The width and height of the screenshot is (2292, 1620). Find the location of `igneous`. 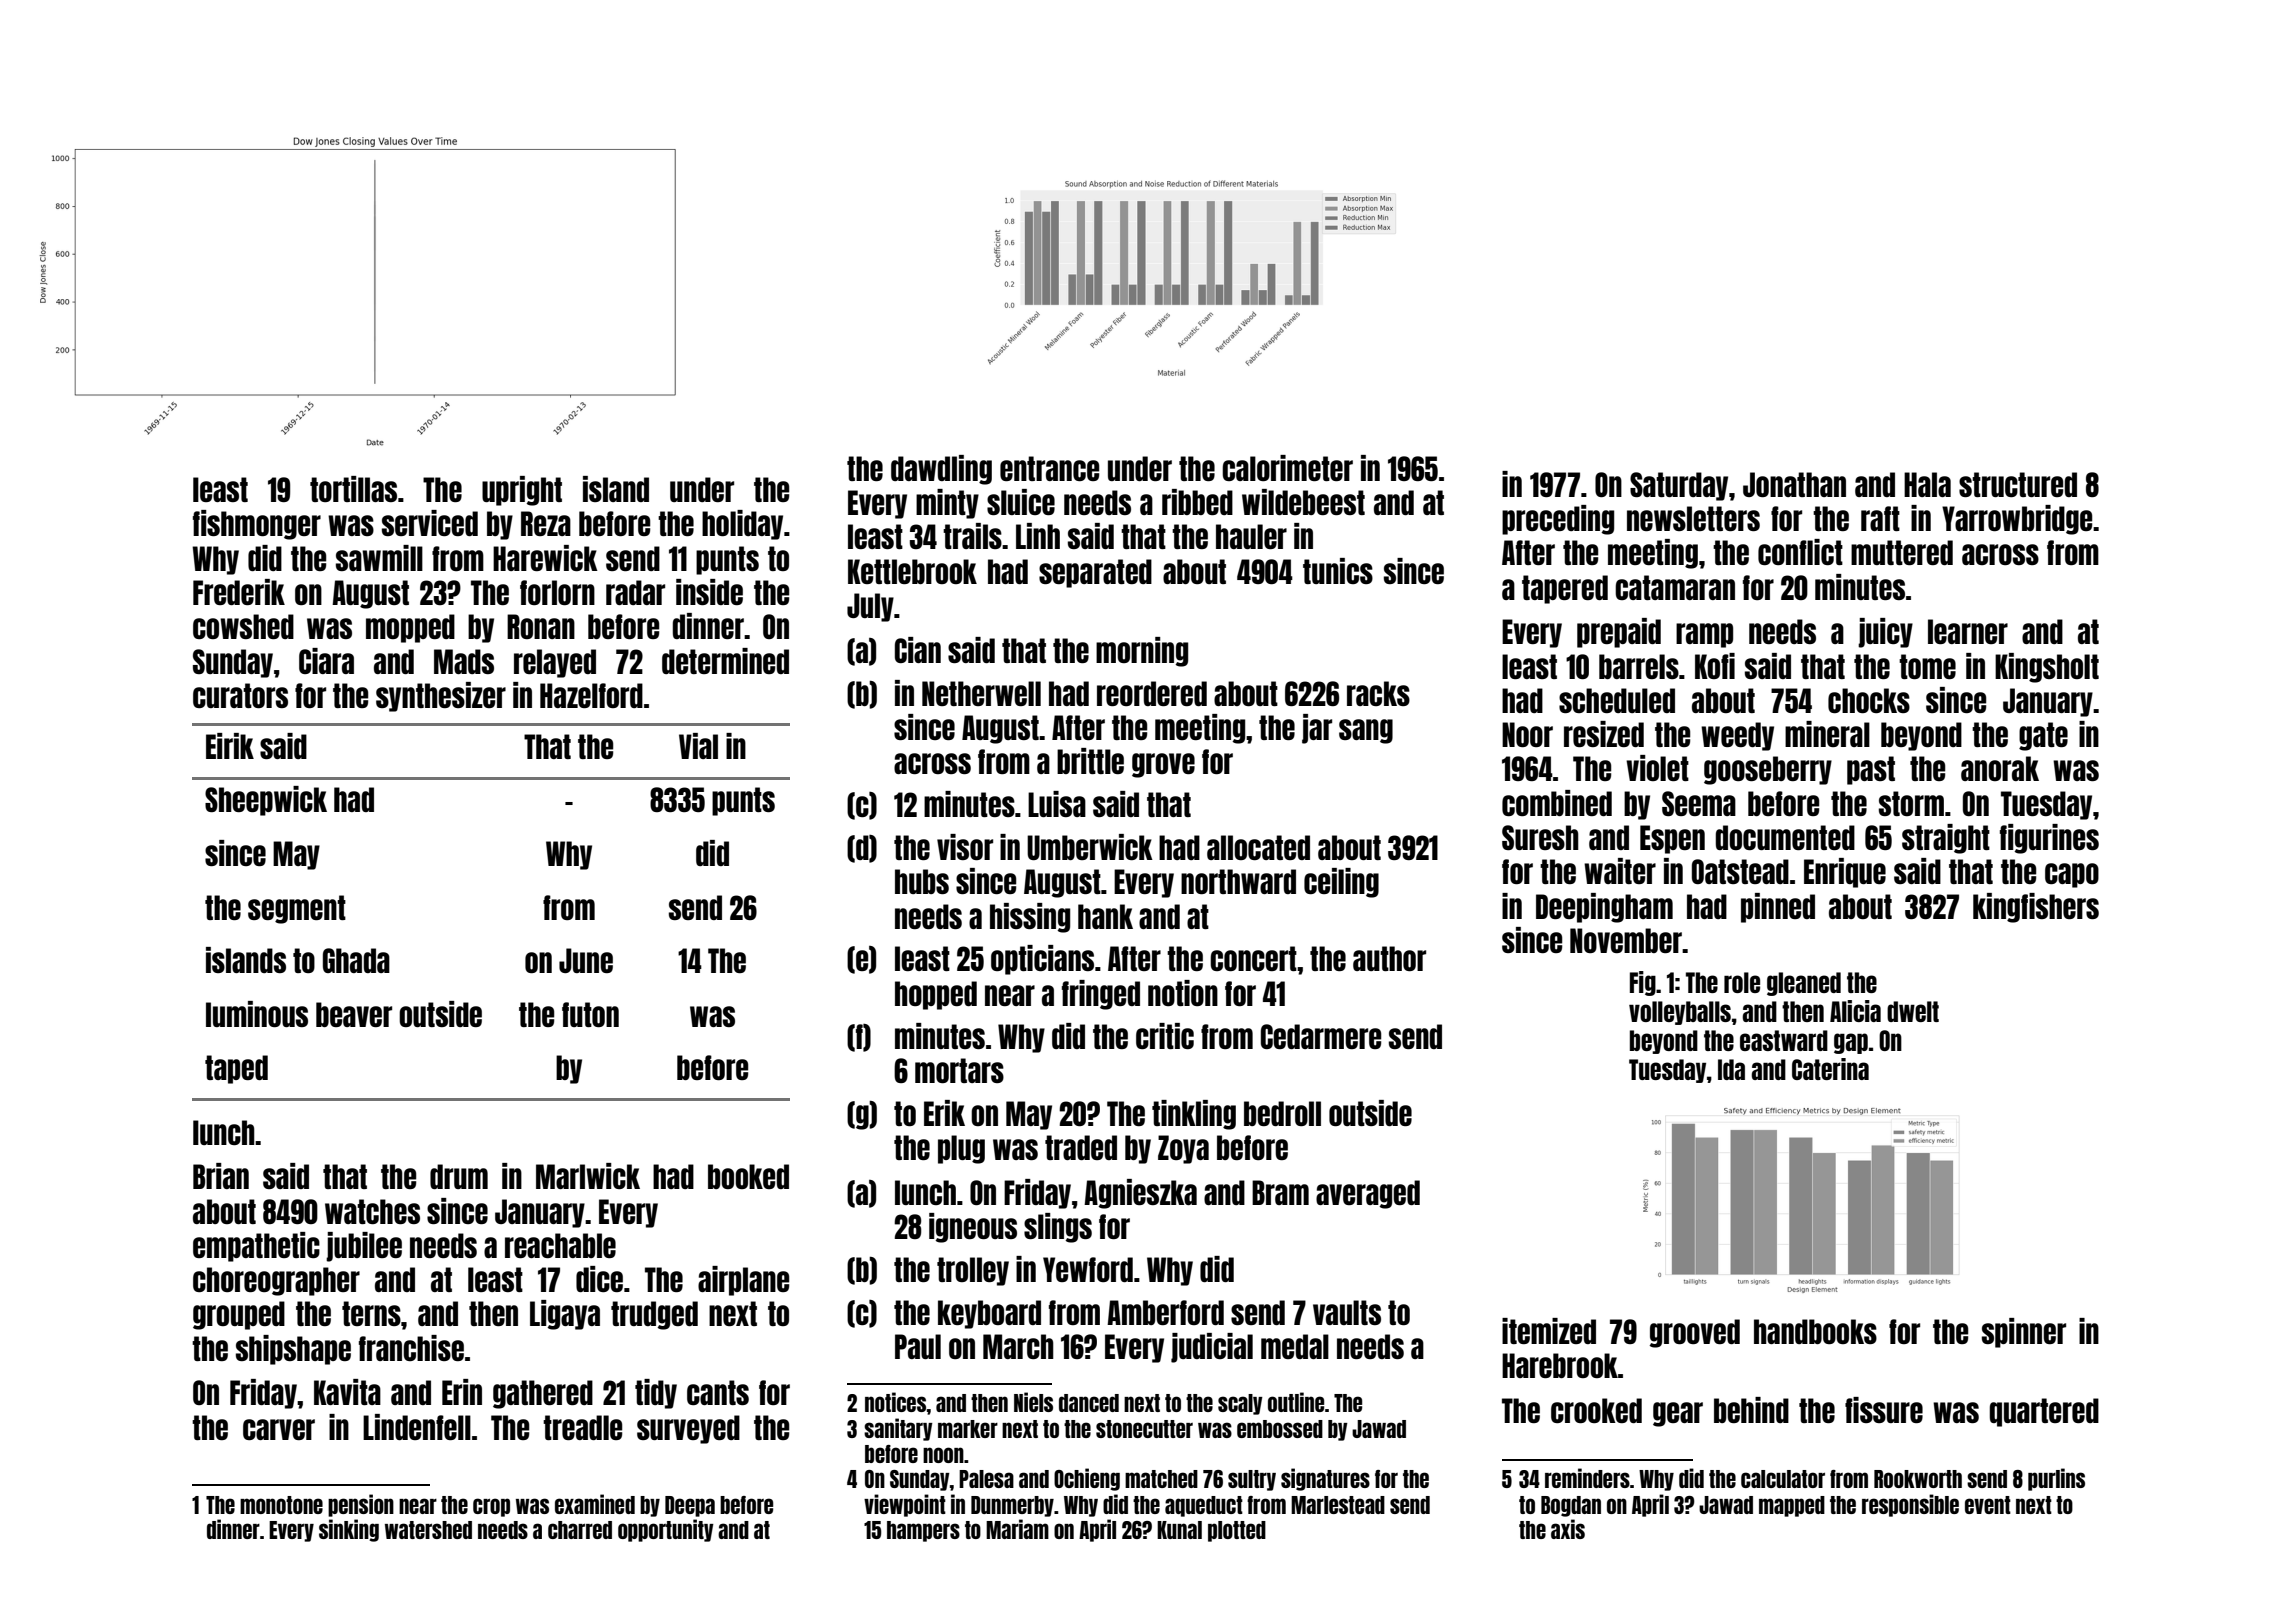

igneous is located at coordinates (973, 1228).
